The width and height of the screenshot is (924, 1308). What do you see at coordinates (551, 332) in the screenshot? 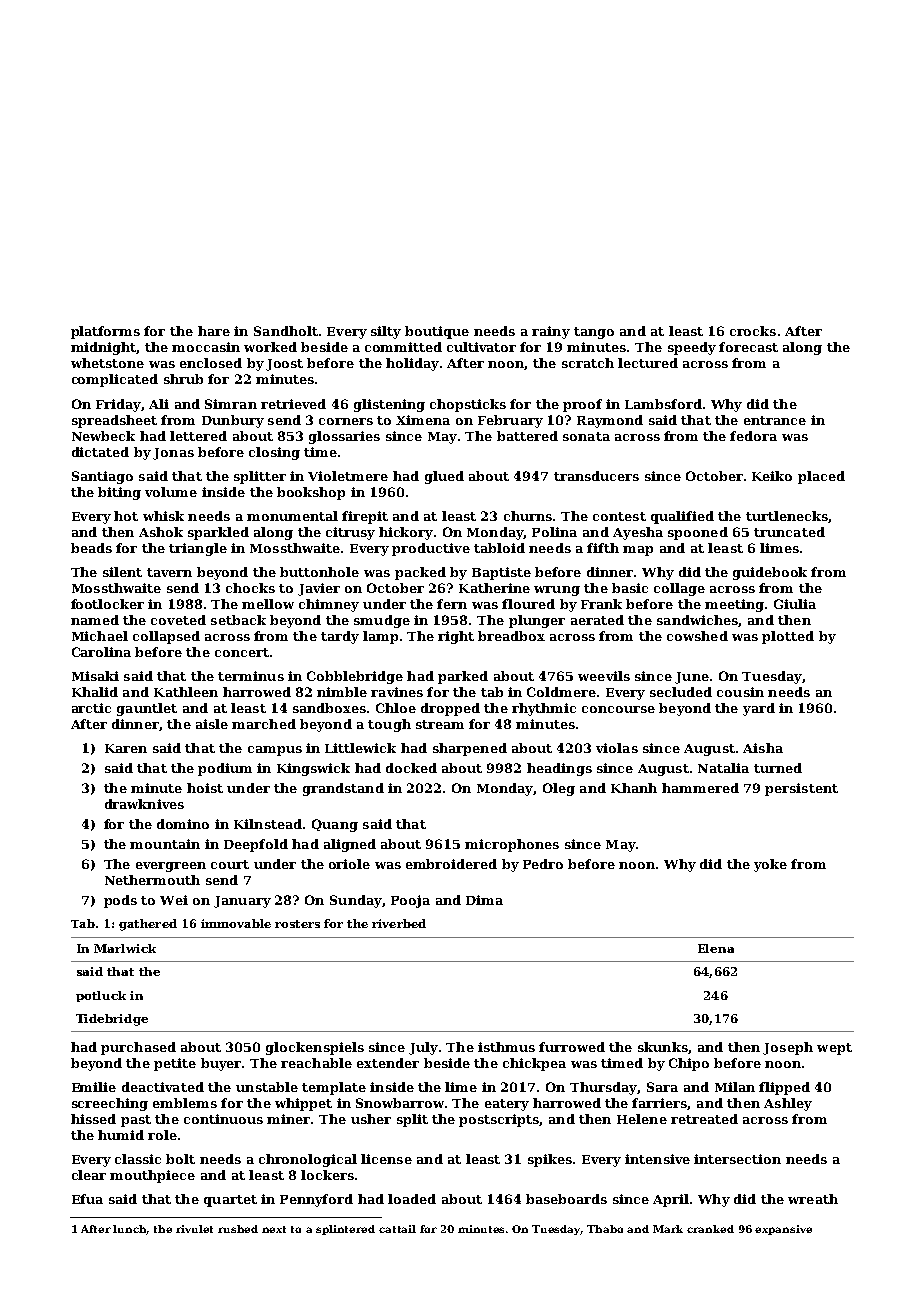
I see `rainy` at bounding box center [551, 332].
